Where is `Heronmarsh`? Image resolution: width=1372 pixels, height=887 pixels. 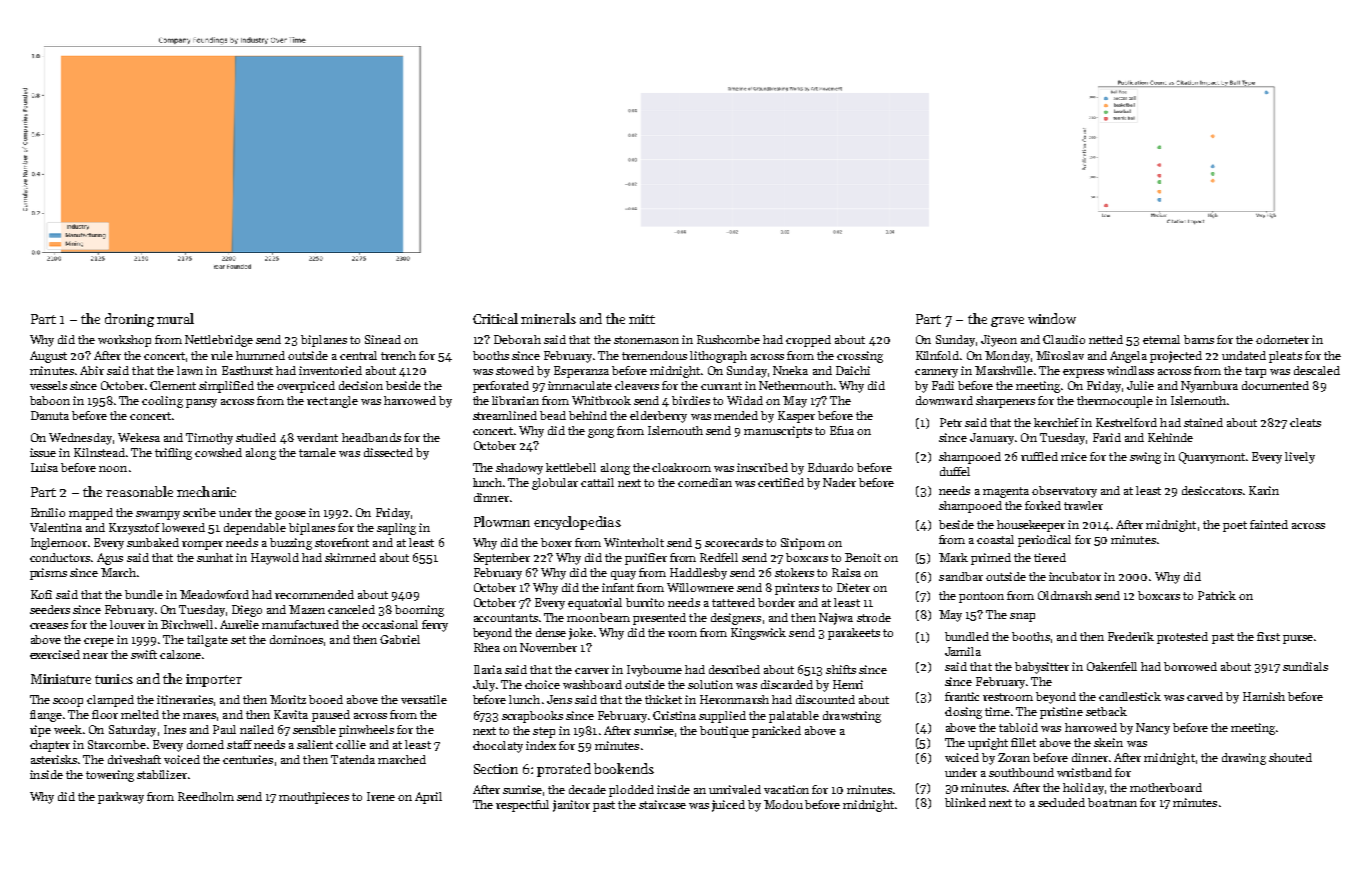 Heronmarsh is located at coordinates (734, 699).
